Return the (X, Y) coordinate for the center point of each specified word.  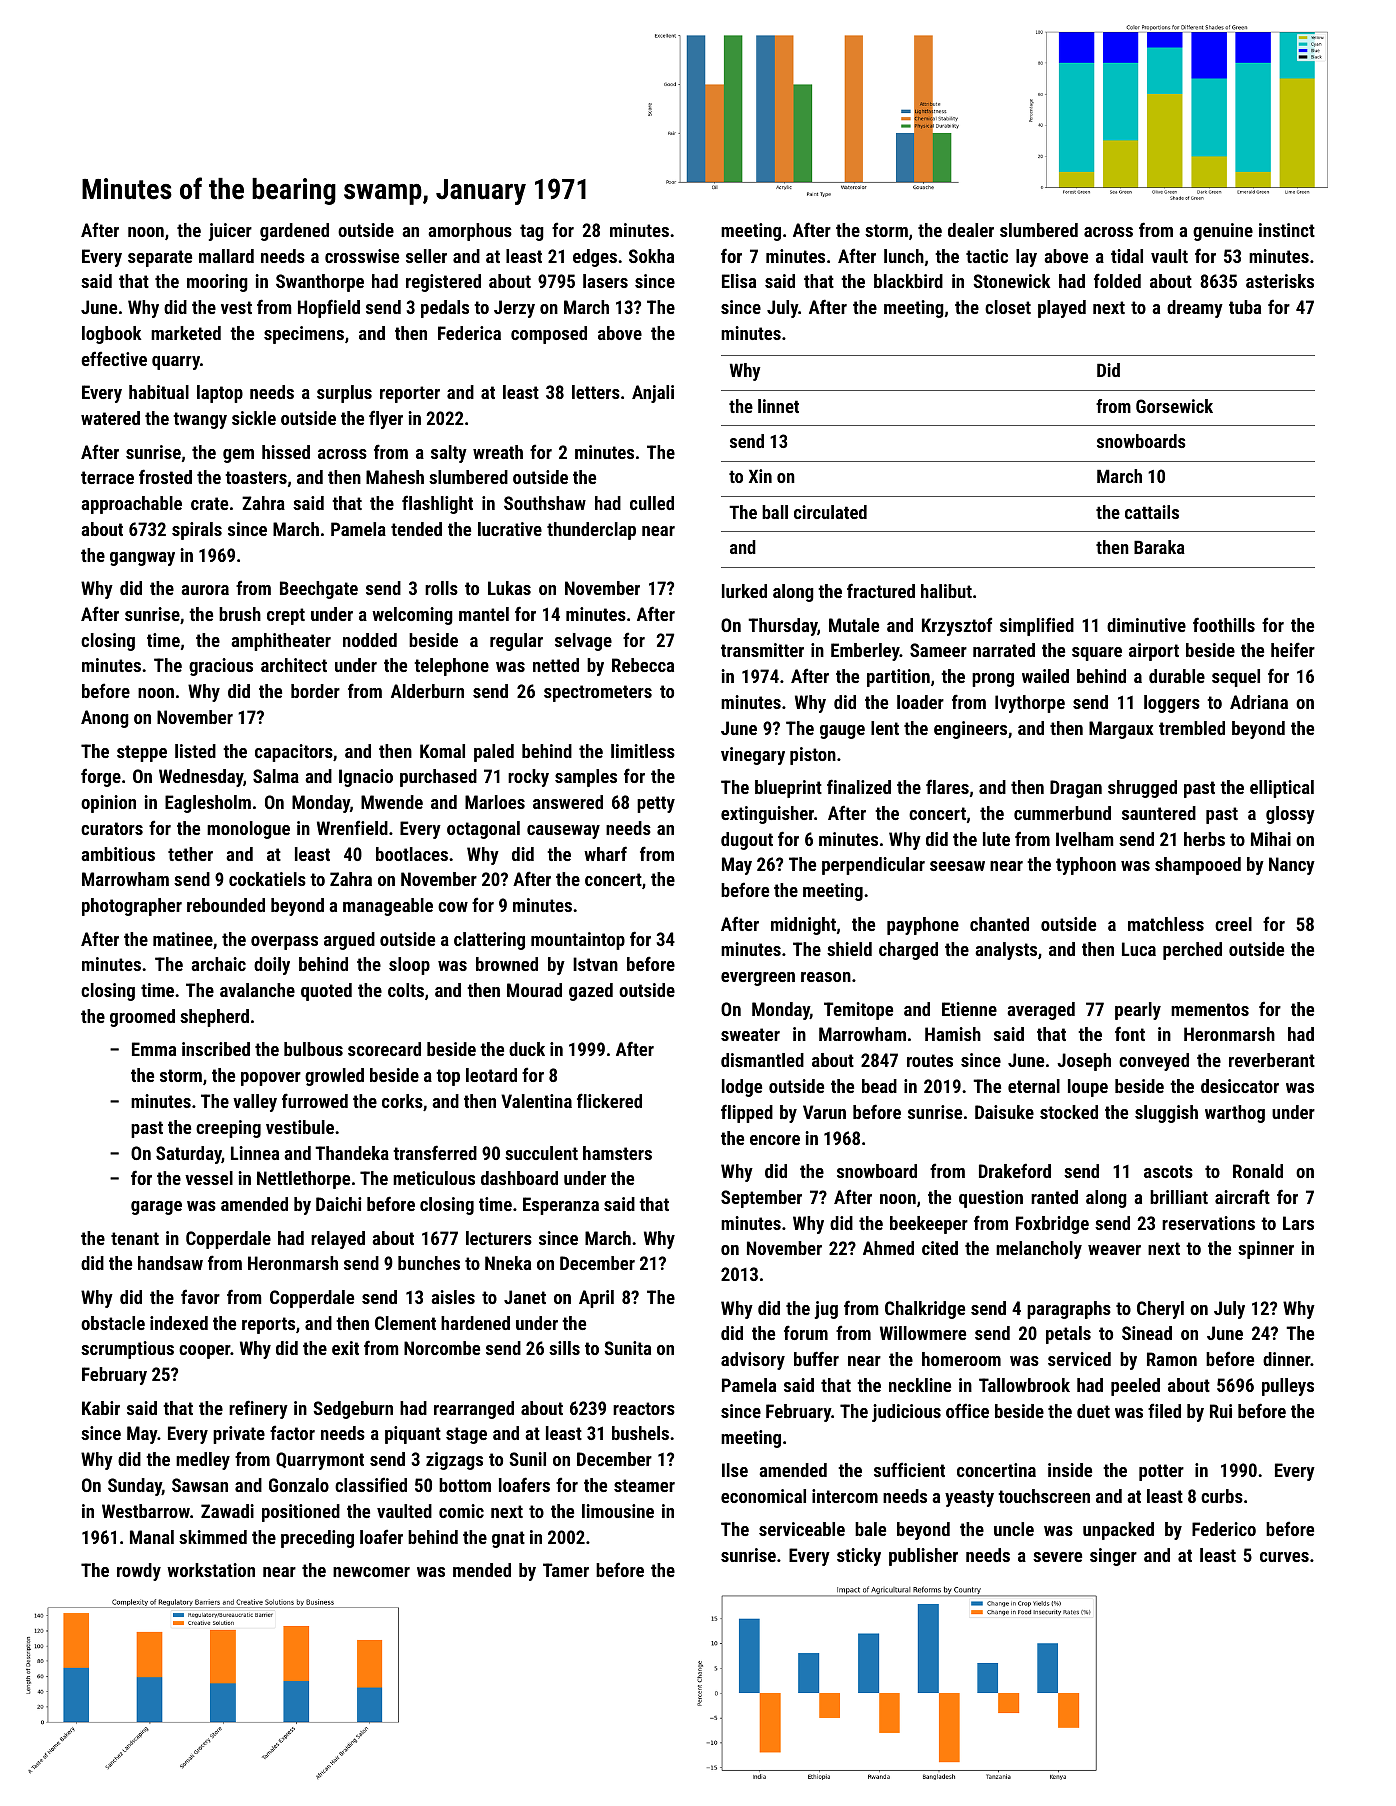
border (315, 691)
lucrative (510, 529)
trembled (1192, 728)
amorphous (470, 232)
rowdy (139, 1572)
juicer (230, 232)
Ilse (735, 1470)
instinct (1287, 230)
